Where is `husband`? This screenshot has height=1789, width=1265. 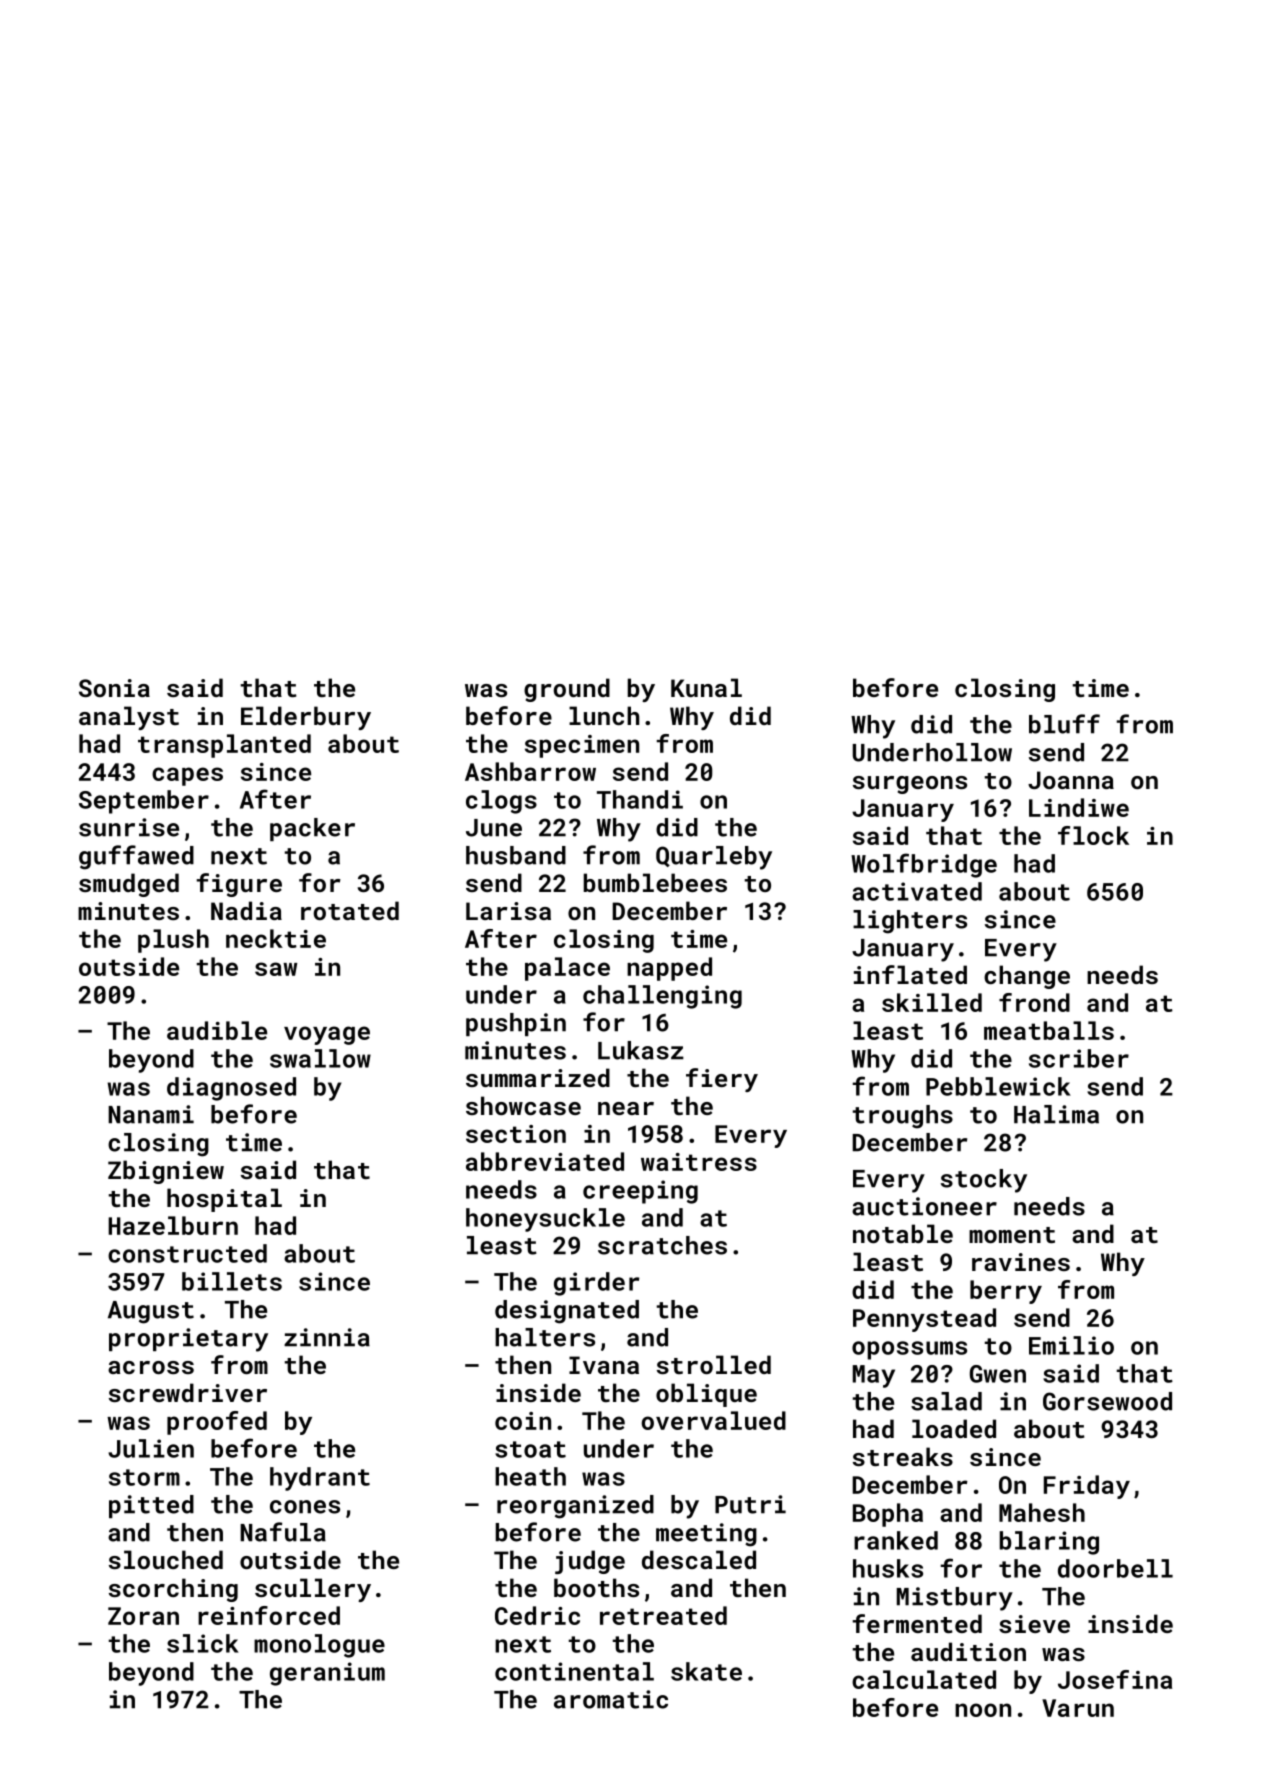 husband is located at coordinates (516, 855).
